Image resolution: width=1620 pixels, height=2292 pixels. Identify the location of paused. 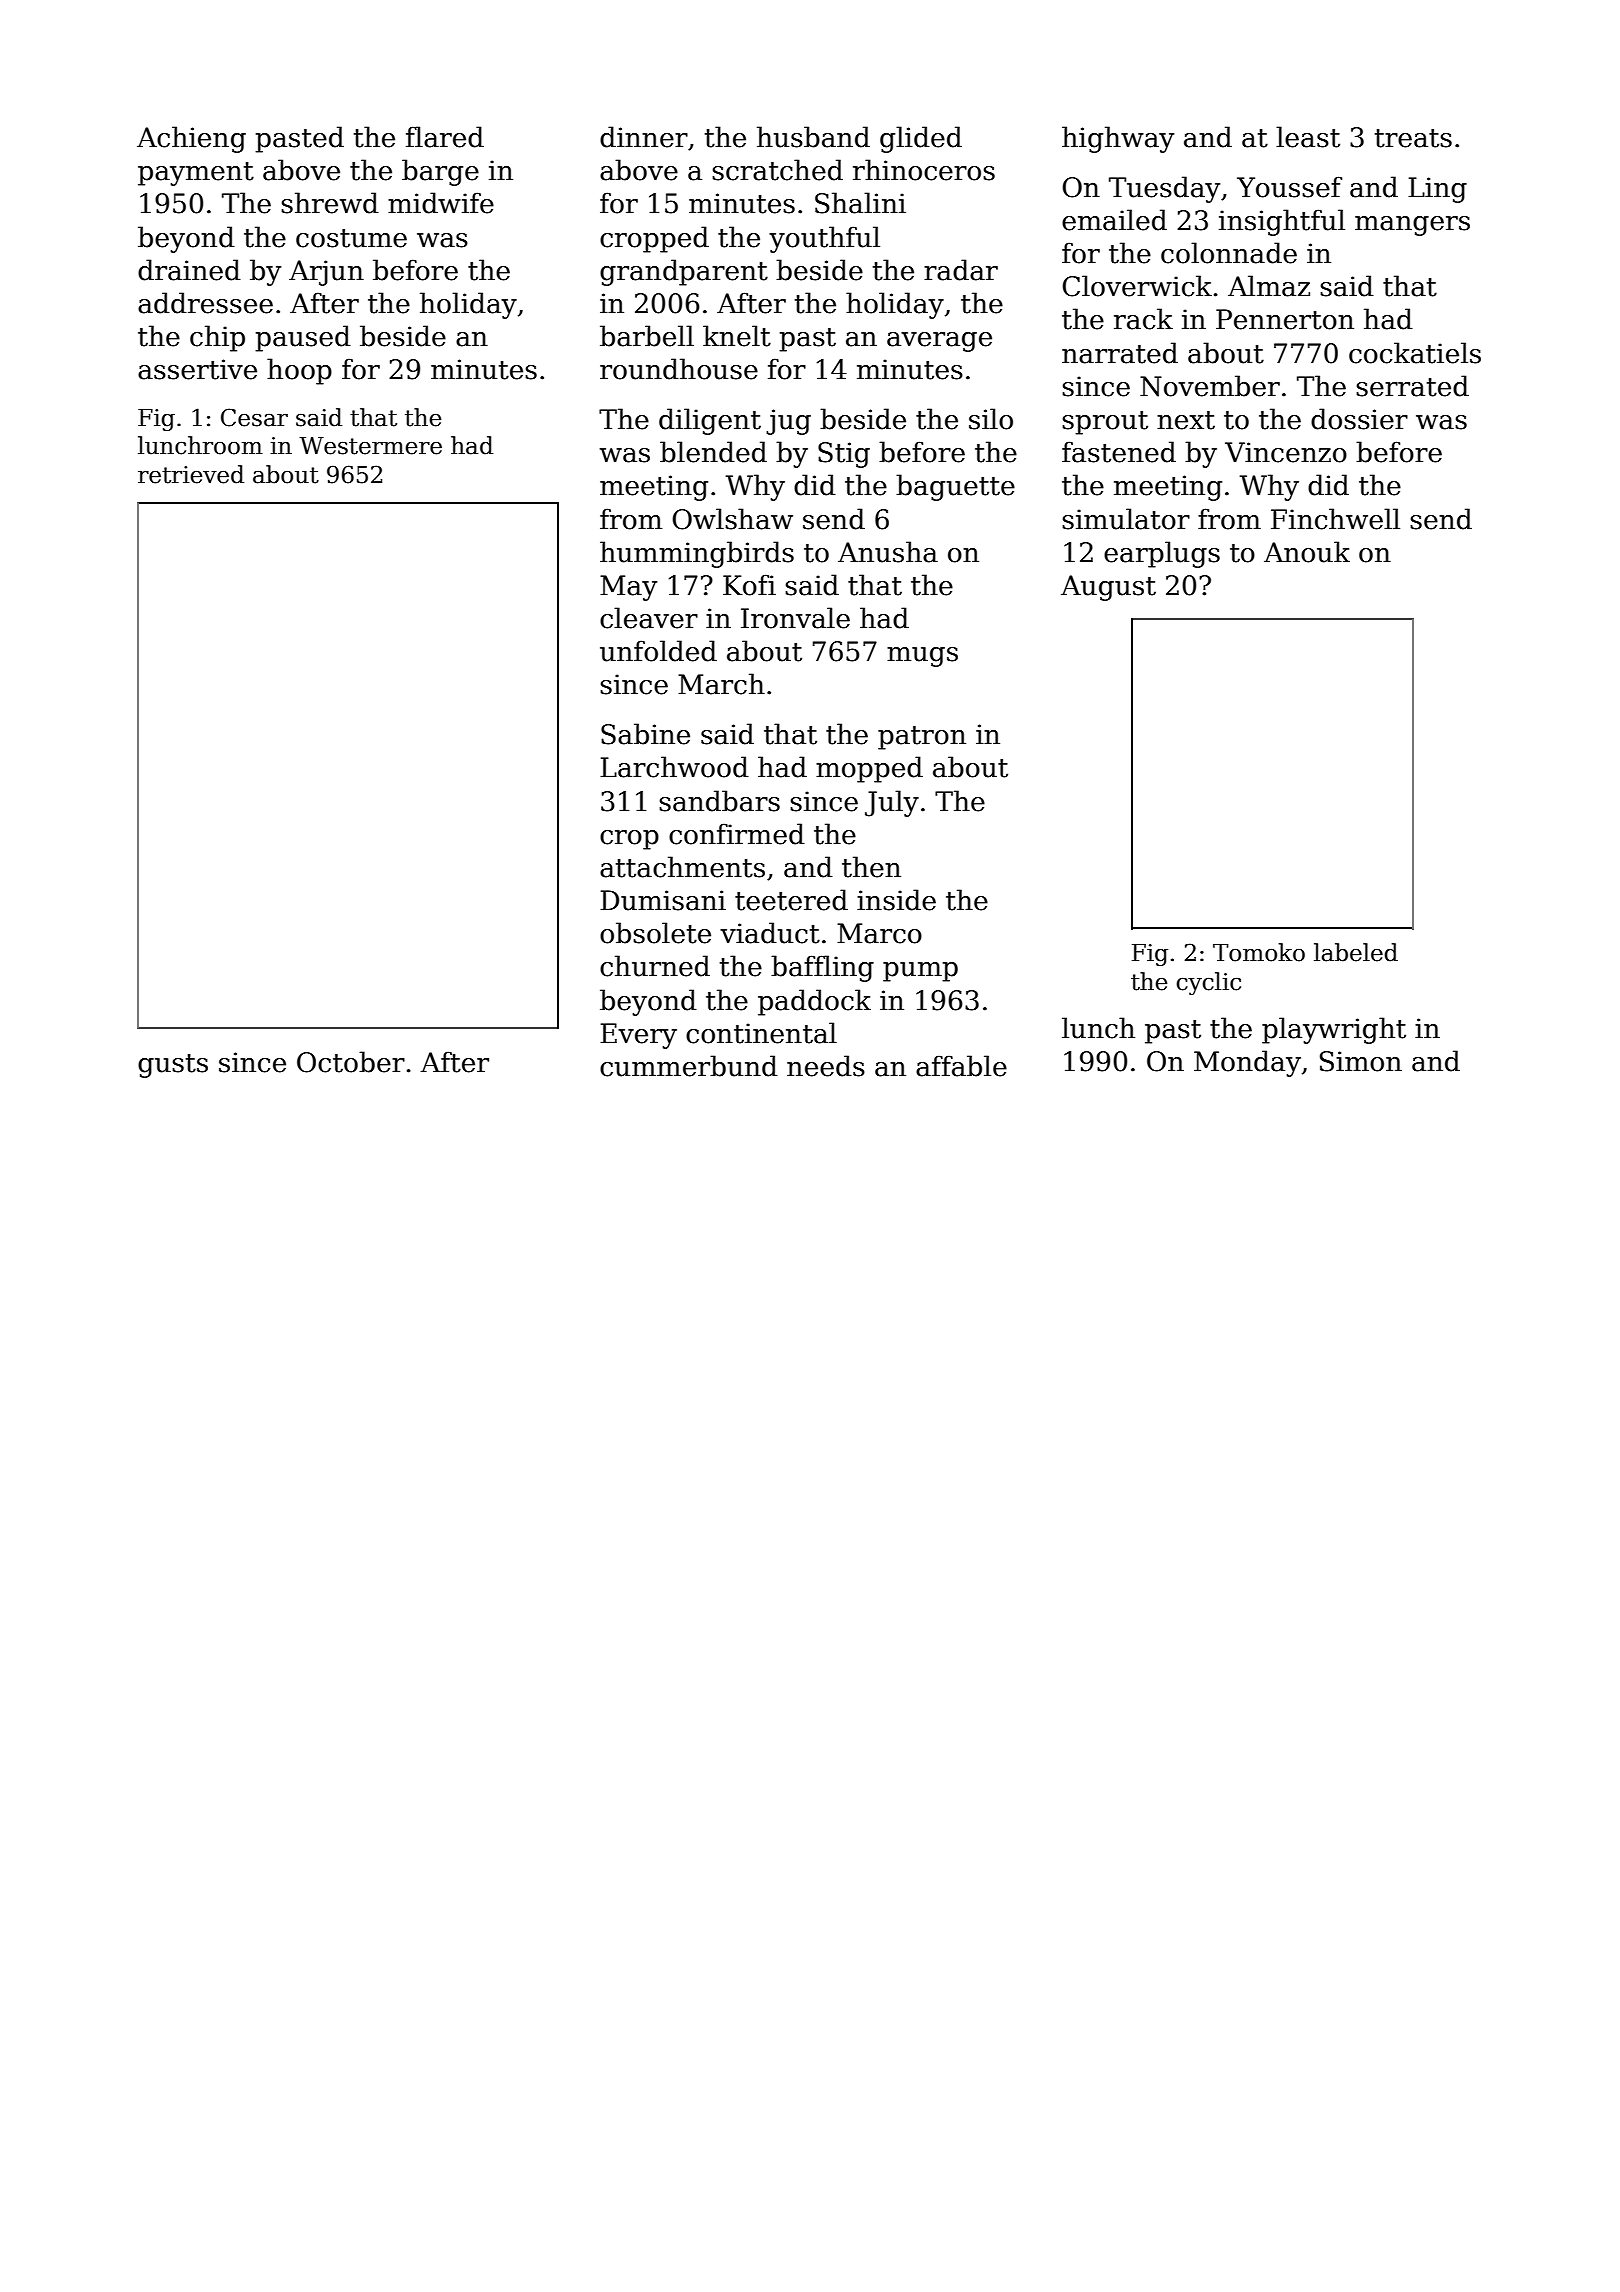
(303, 338).
